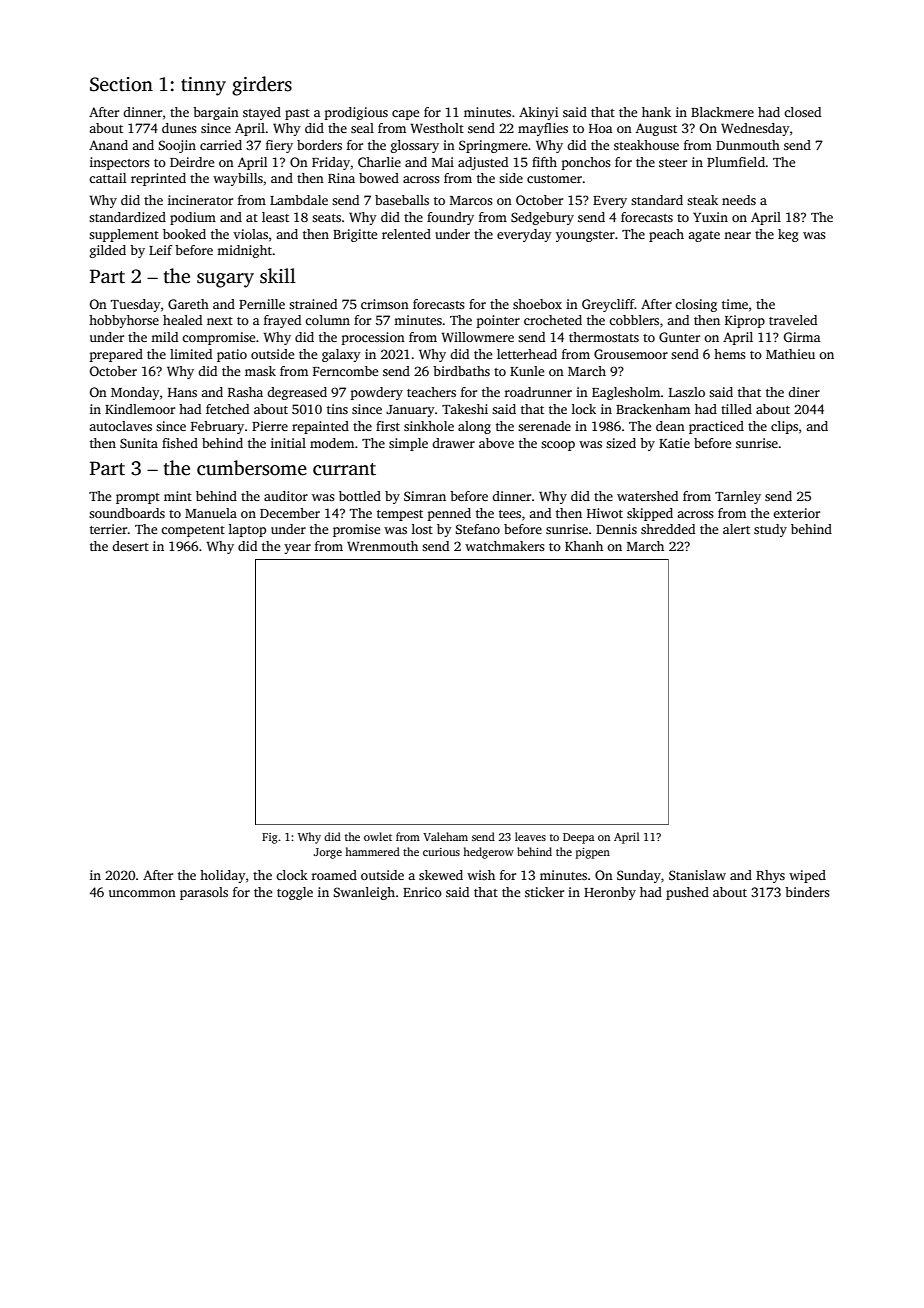 Image resolution: width=924 pixels, height=1308 pixels. Describe the element at coordinates (687, 392) in the screenshot. I see `Laszlo` at that location.
